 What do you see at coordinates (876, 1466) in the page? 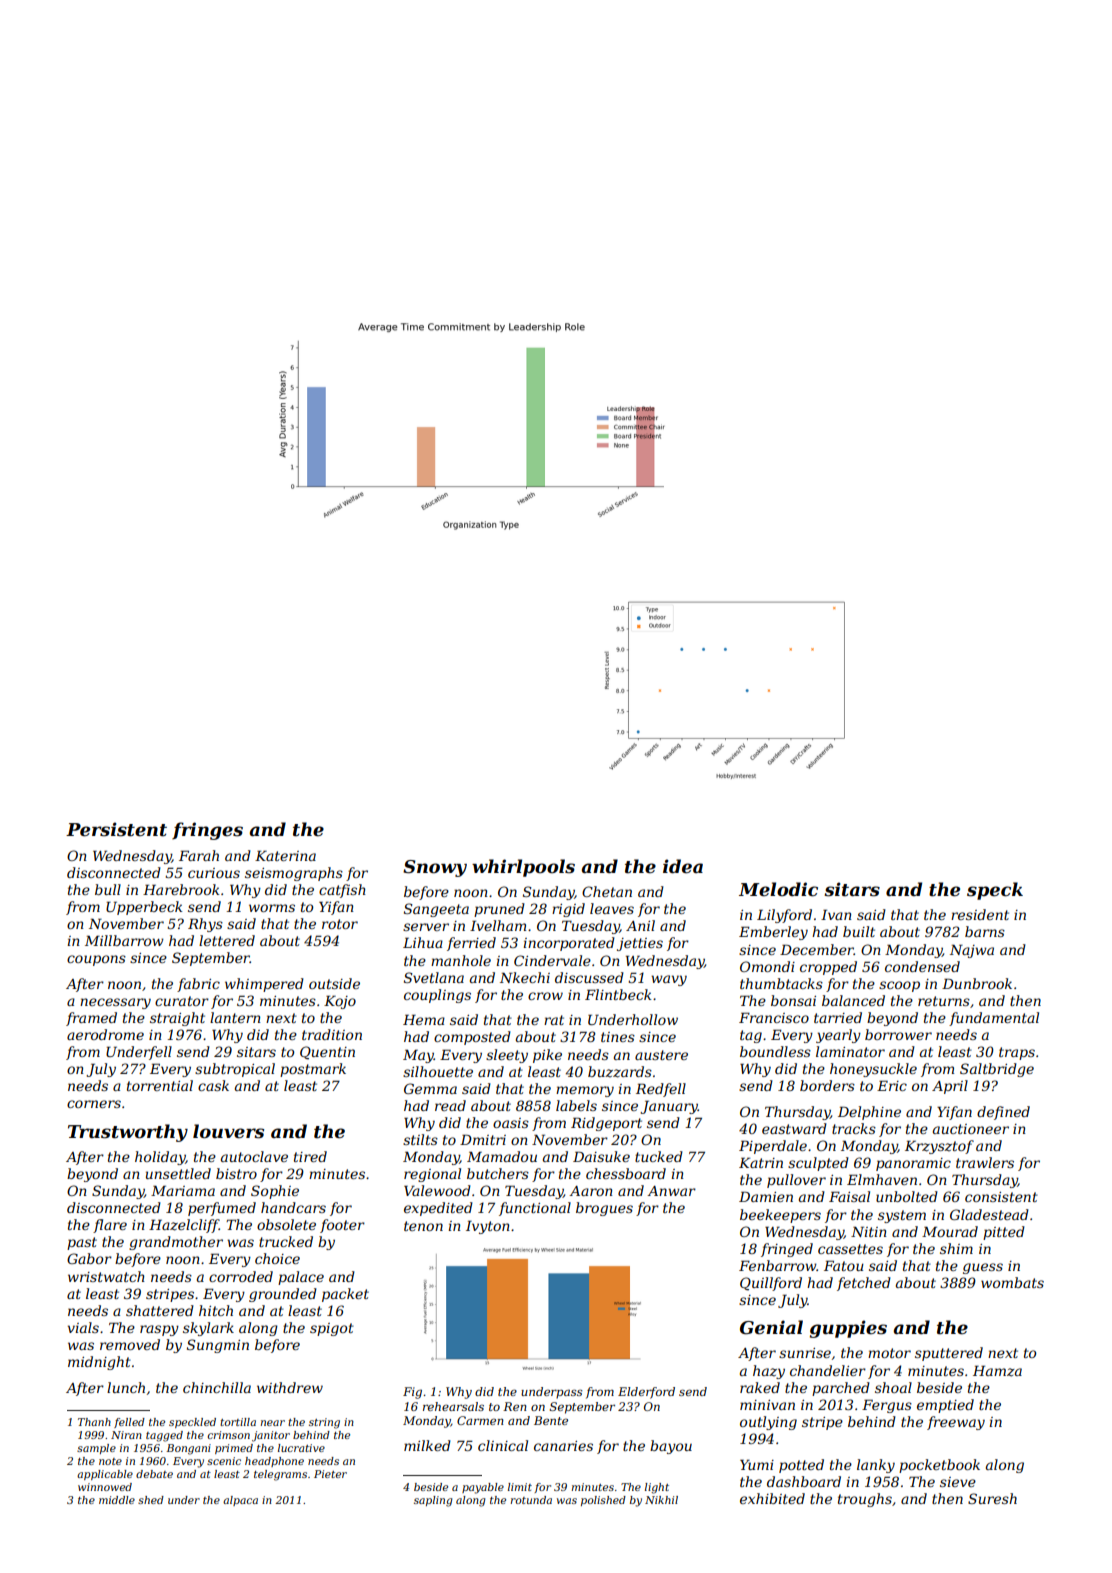
I see `lanky` at bounding box center [876, 1466].
